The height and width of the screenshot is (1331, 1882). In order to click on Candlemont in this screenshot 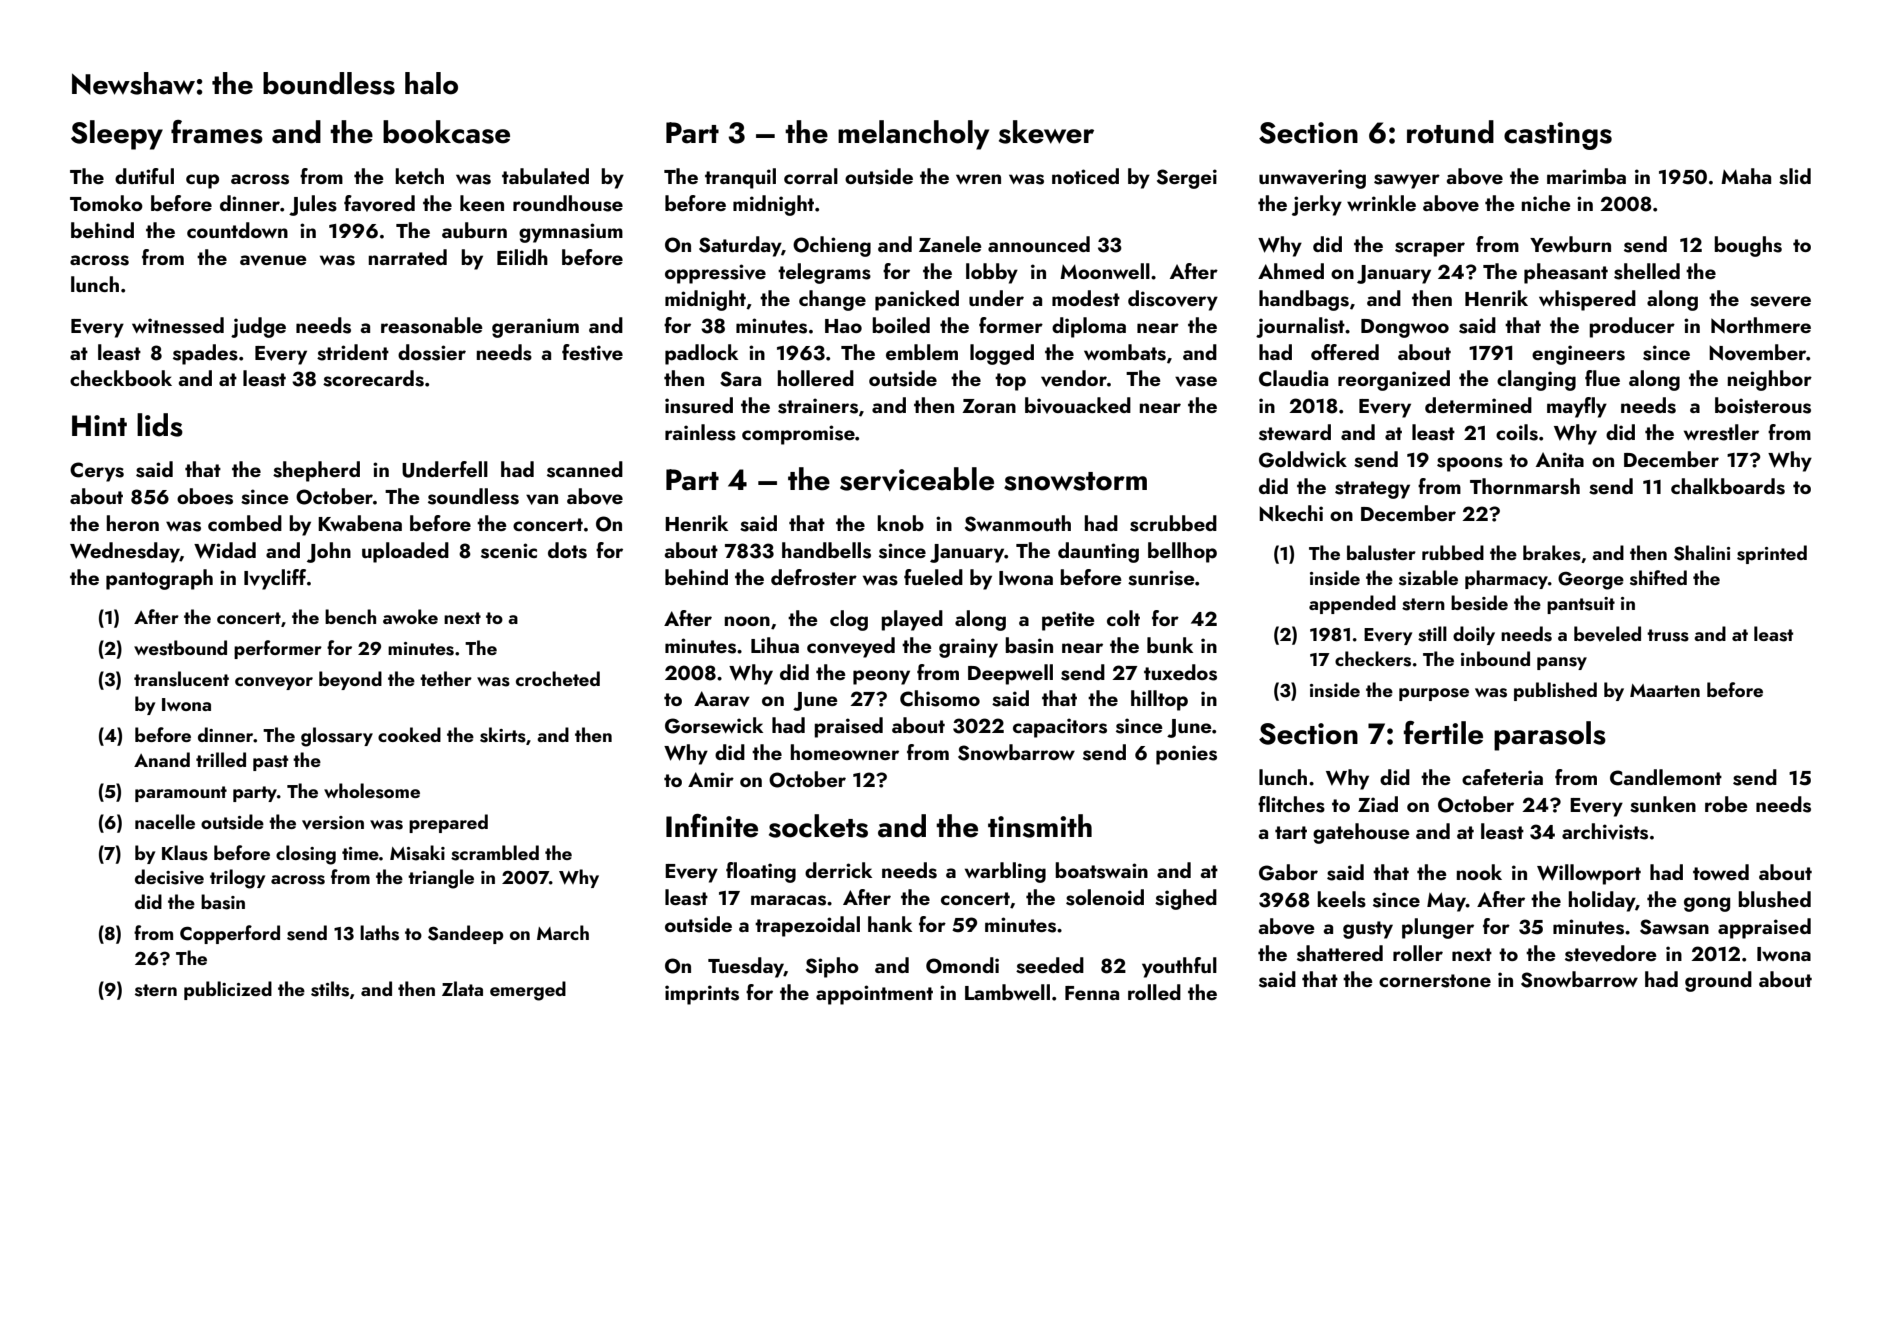, I will do `click(1666, 777)`.
